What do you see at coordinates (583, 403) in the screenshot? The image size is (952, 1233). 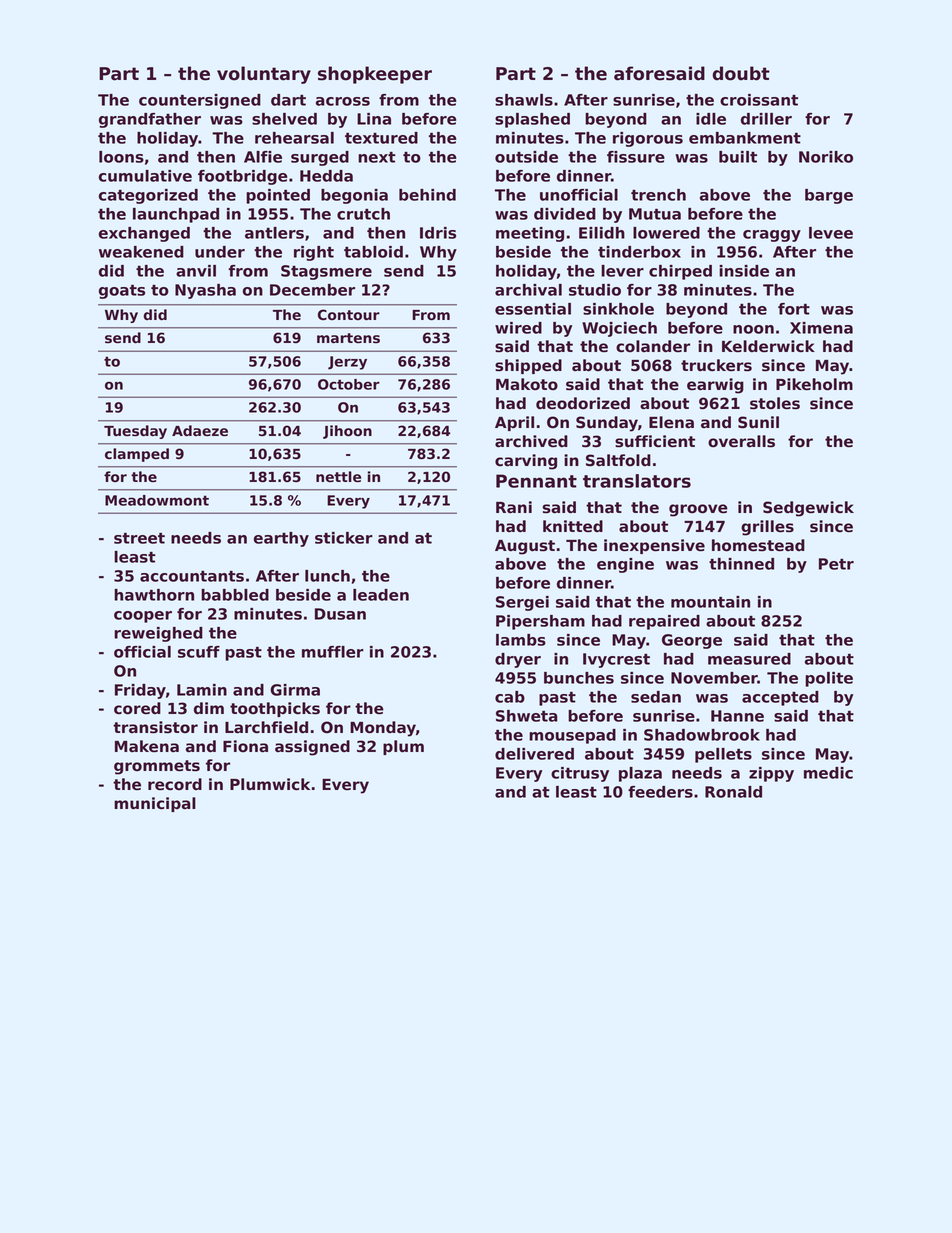 I see `deodorized` at bounding box center [583, 403].
